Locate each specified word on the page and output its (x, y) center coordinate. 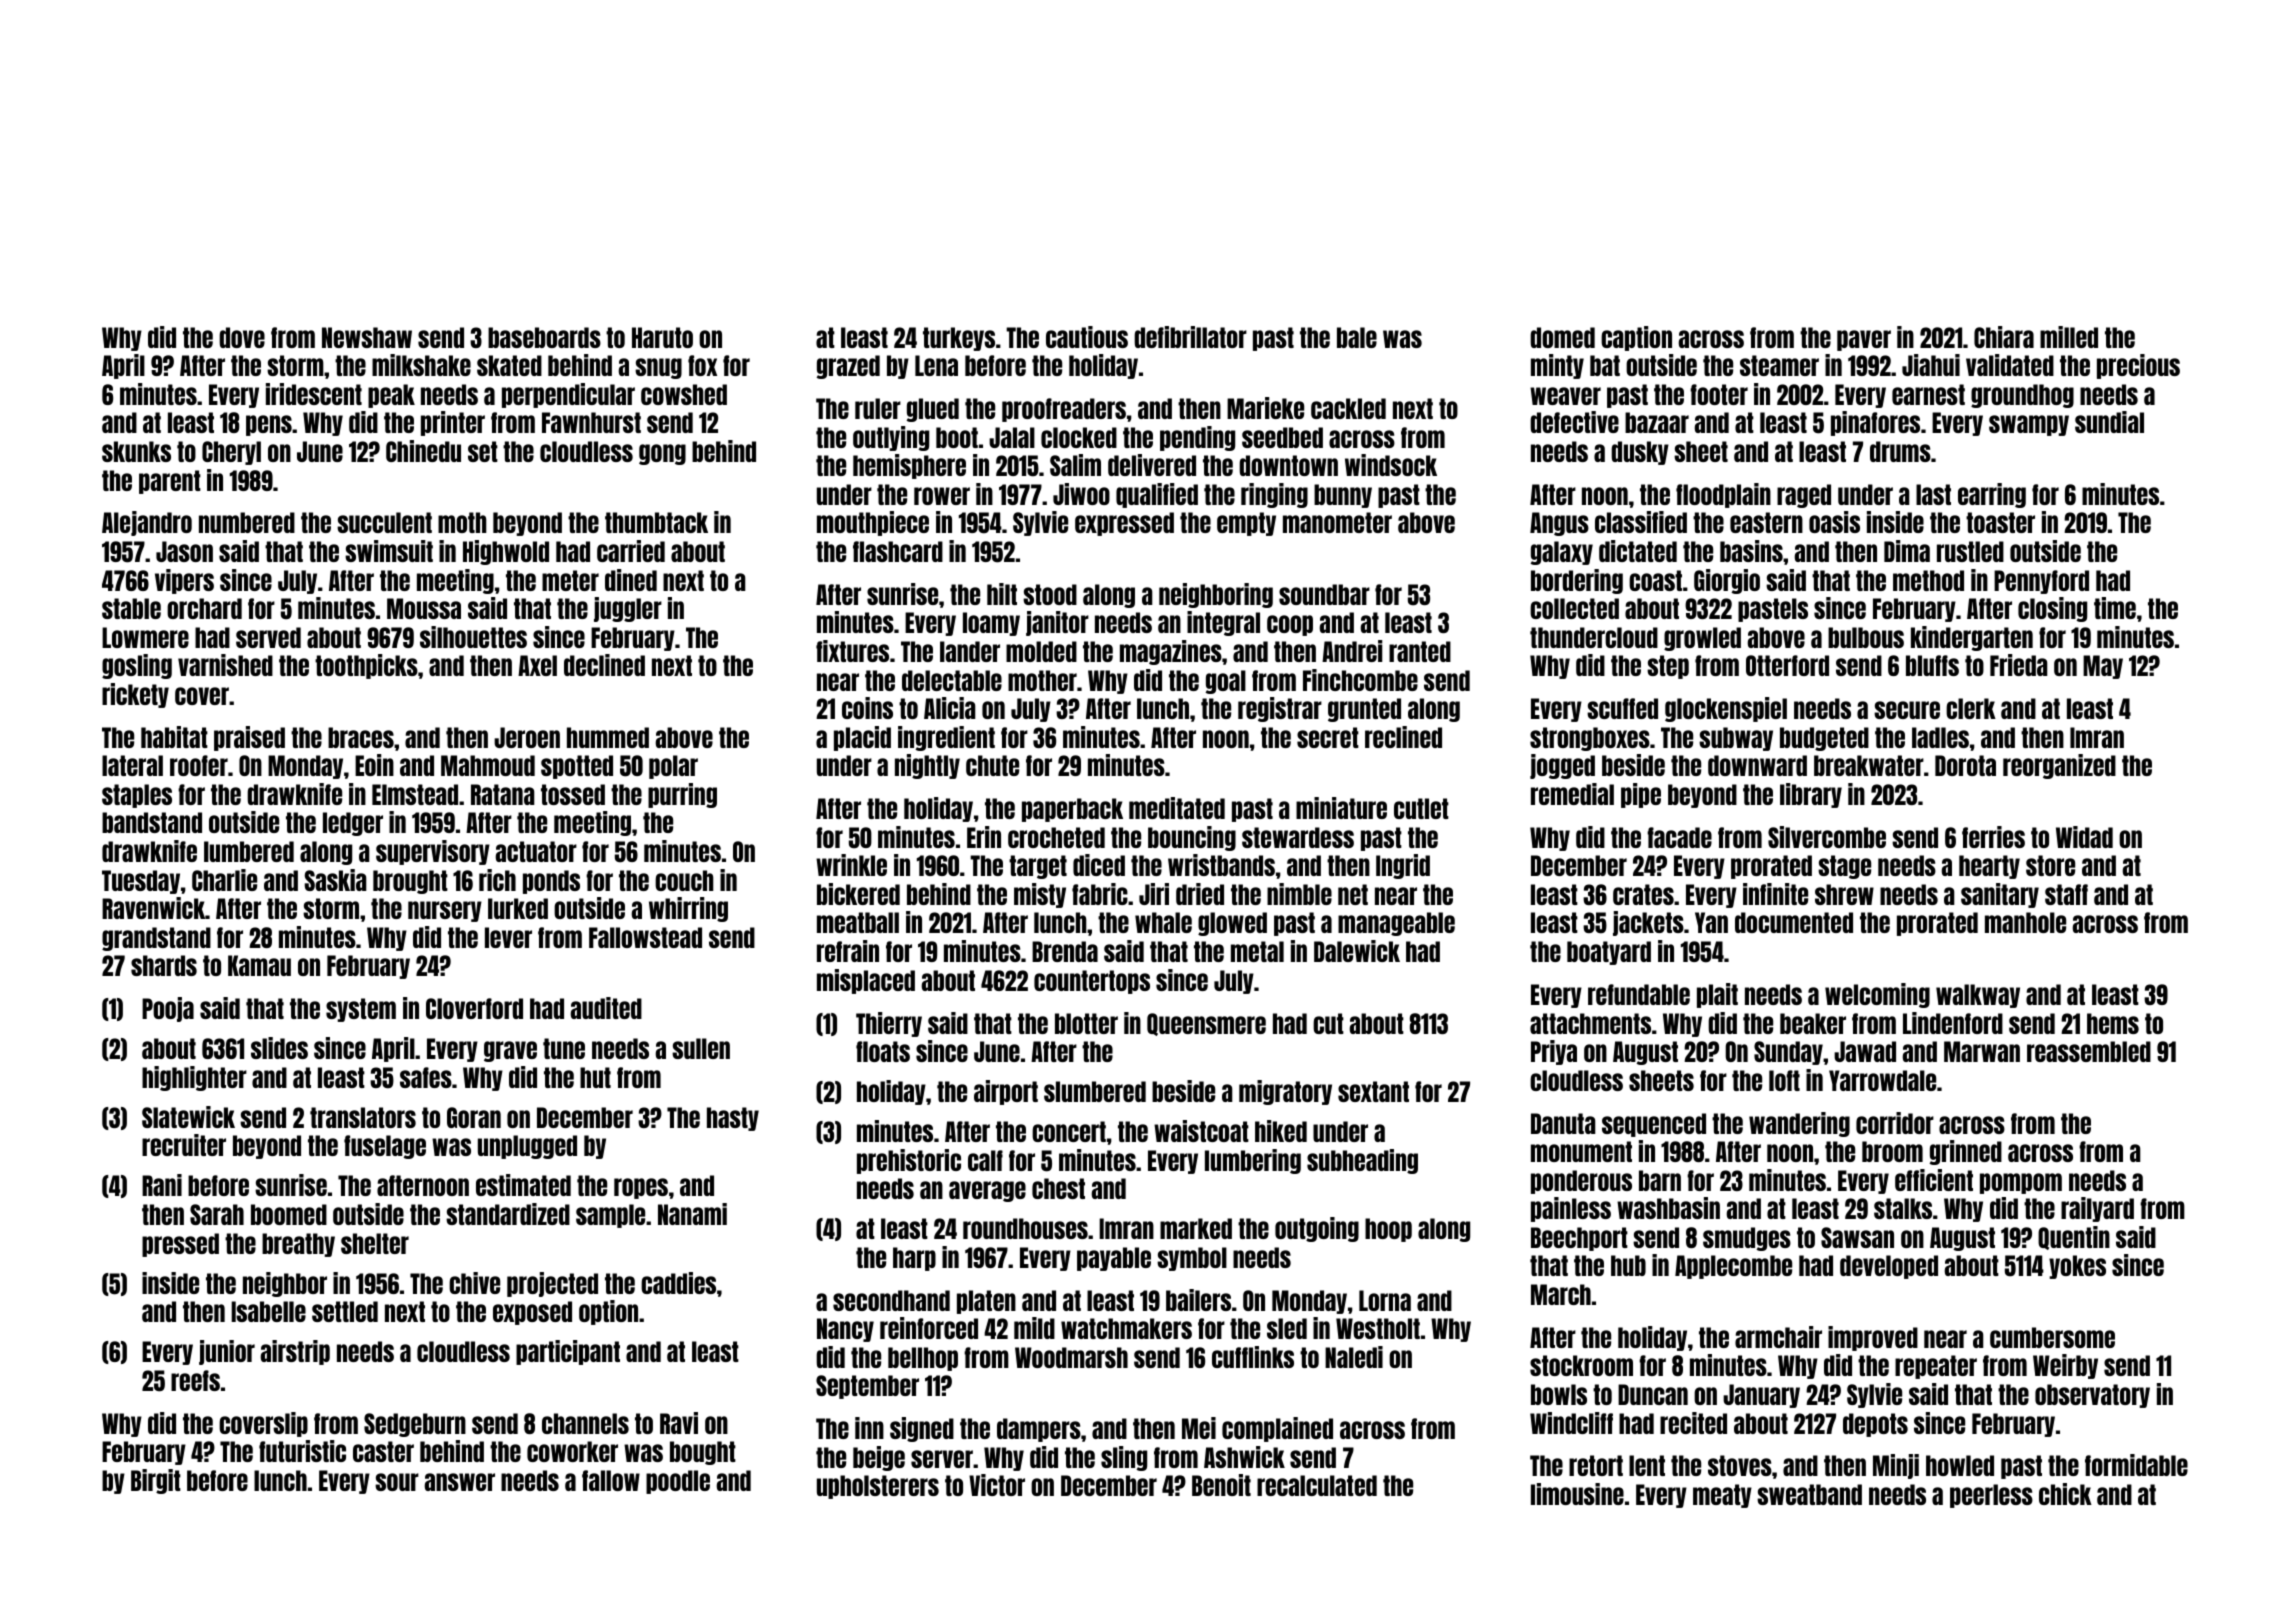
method (1928, 580)
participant (568, 1352)
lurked (518, 908)
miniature (1341, 808)
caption (1636, 338)
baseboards (544, 337)
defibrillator (1190, 337)
